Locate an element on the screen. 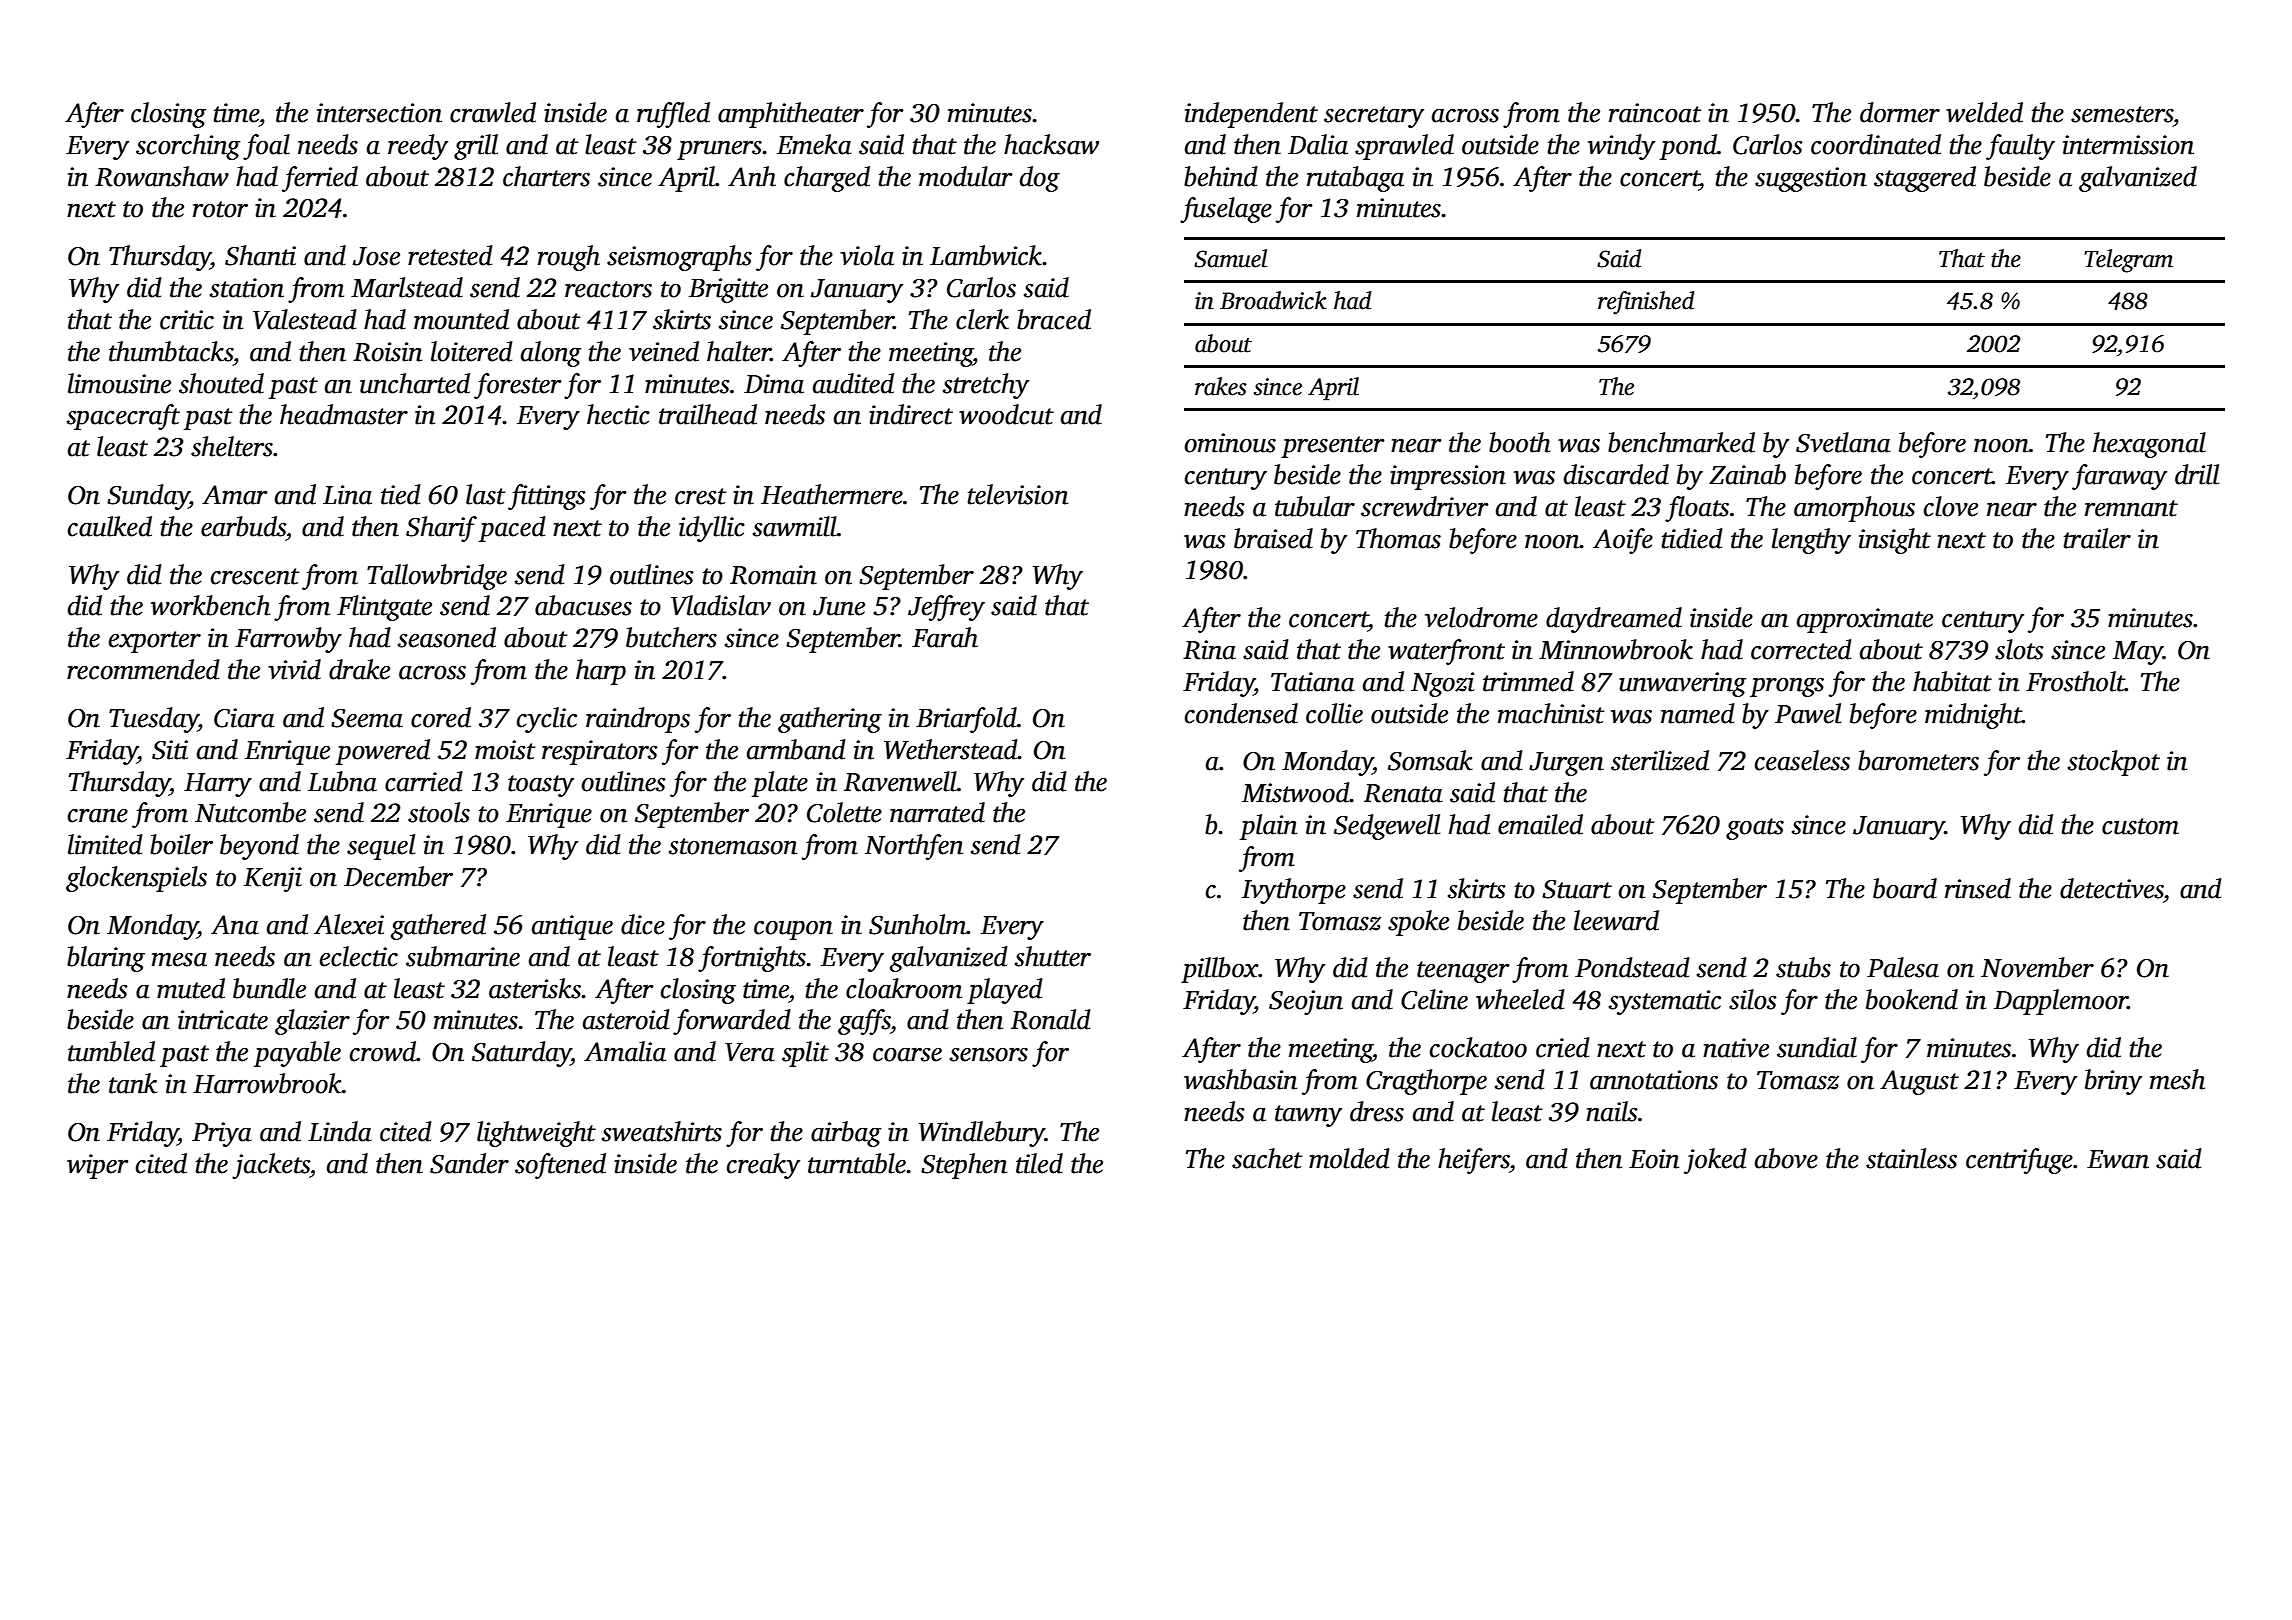  sterilized is located at coordinates (1660, 760).
